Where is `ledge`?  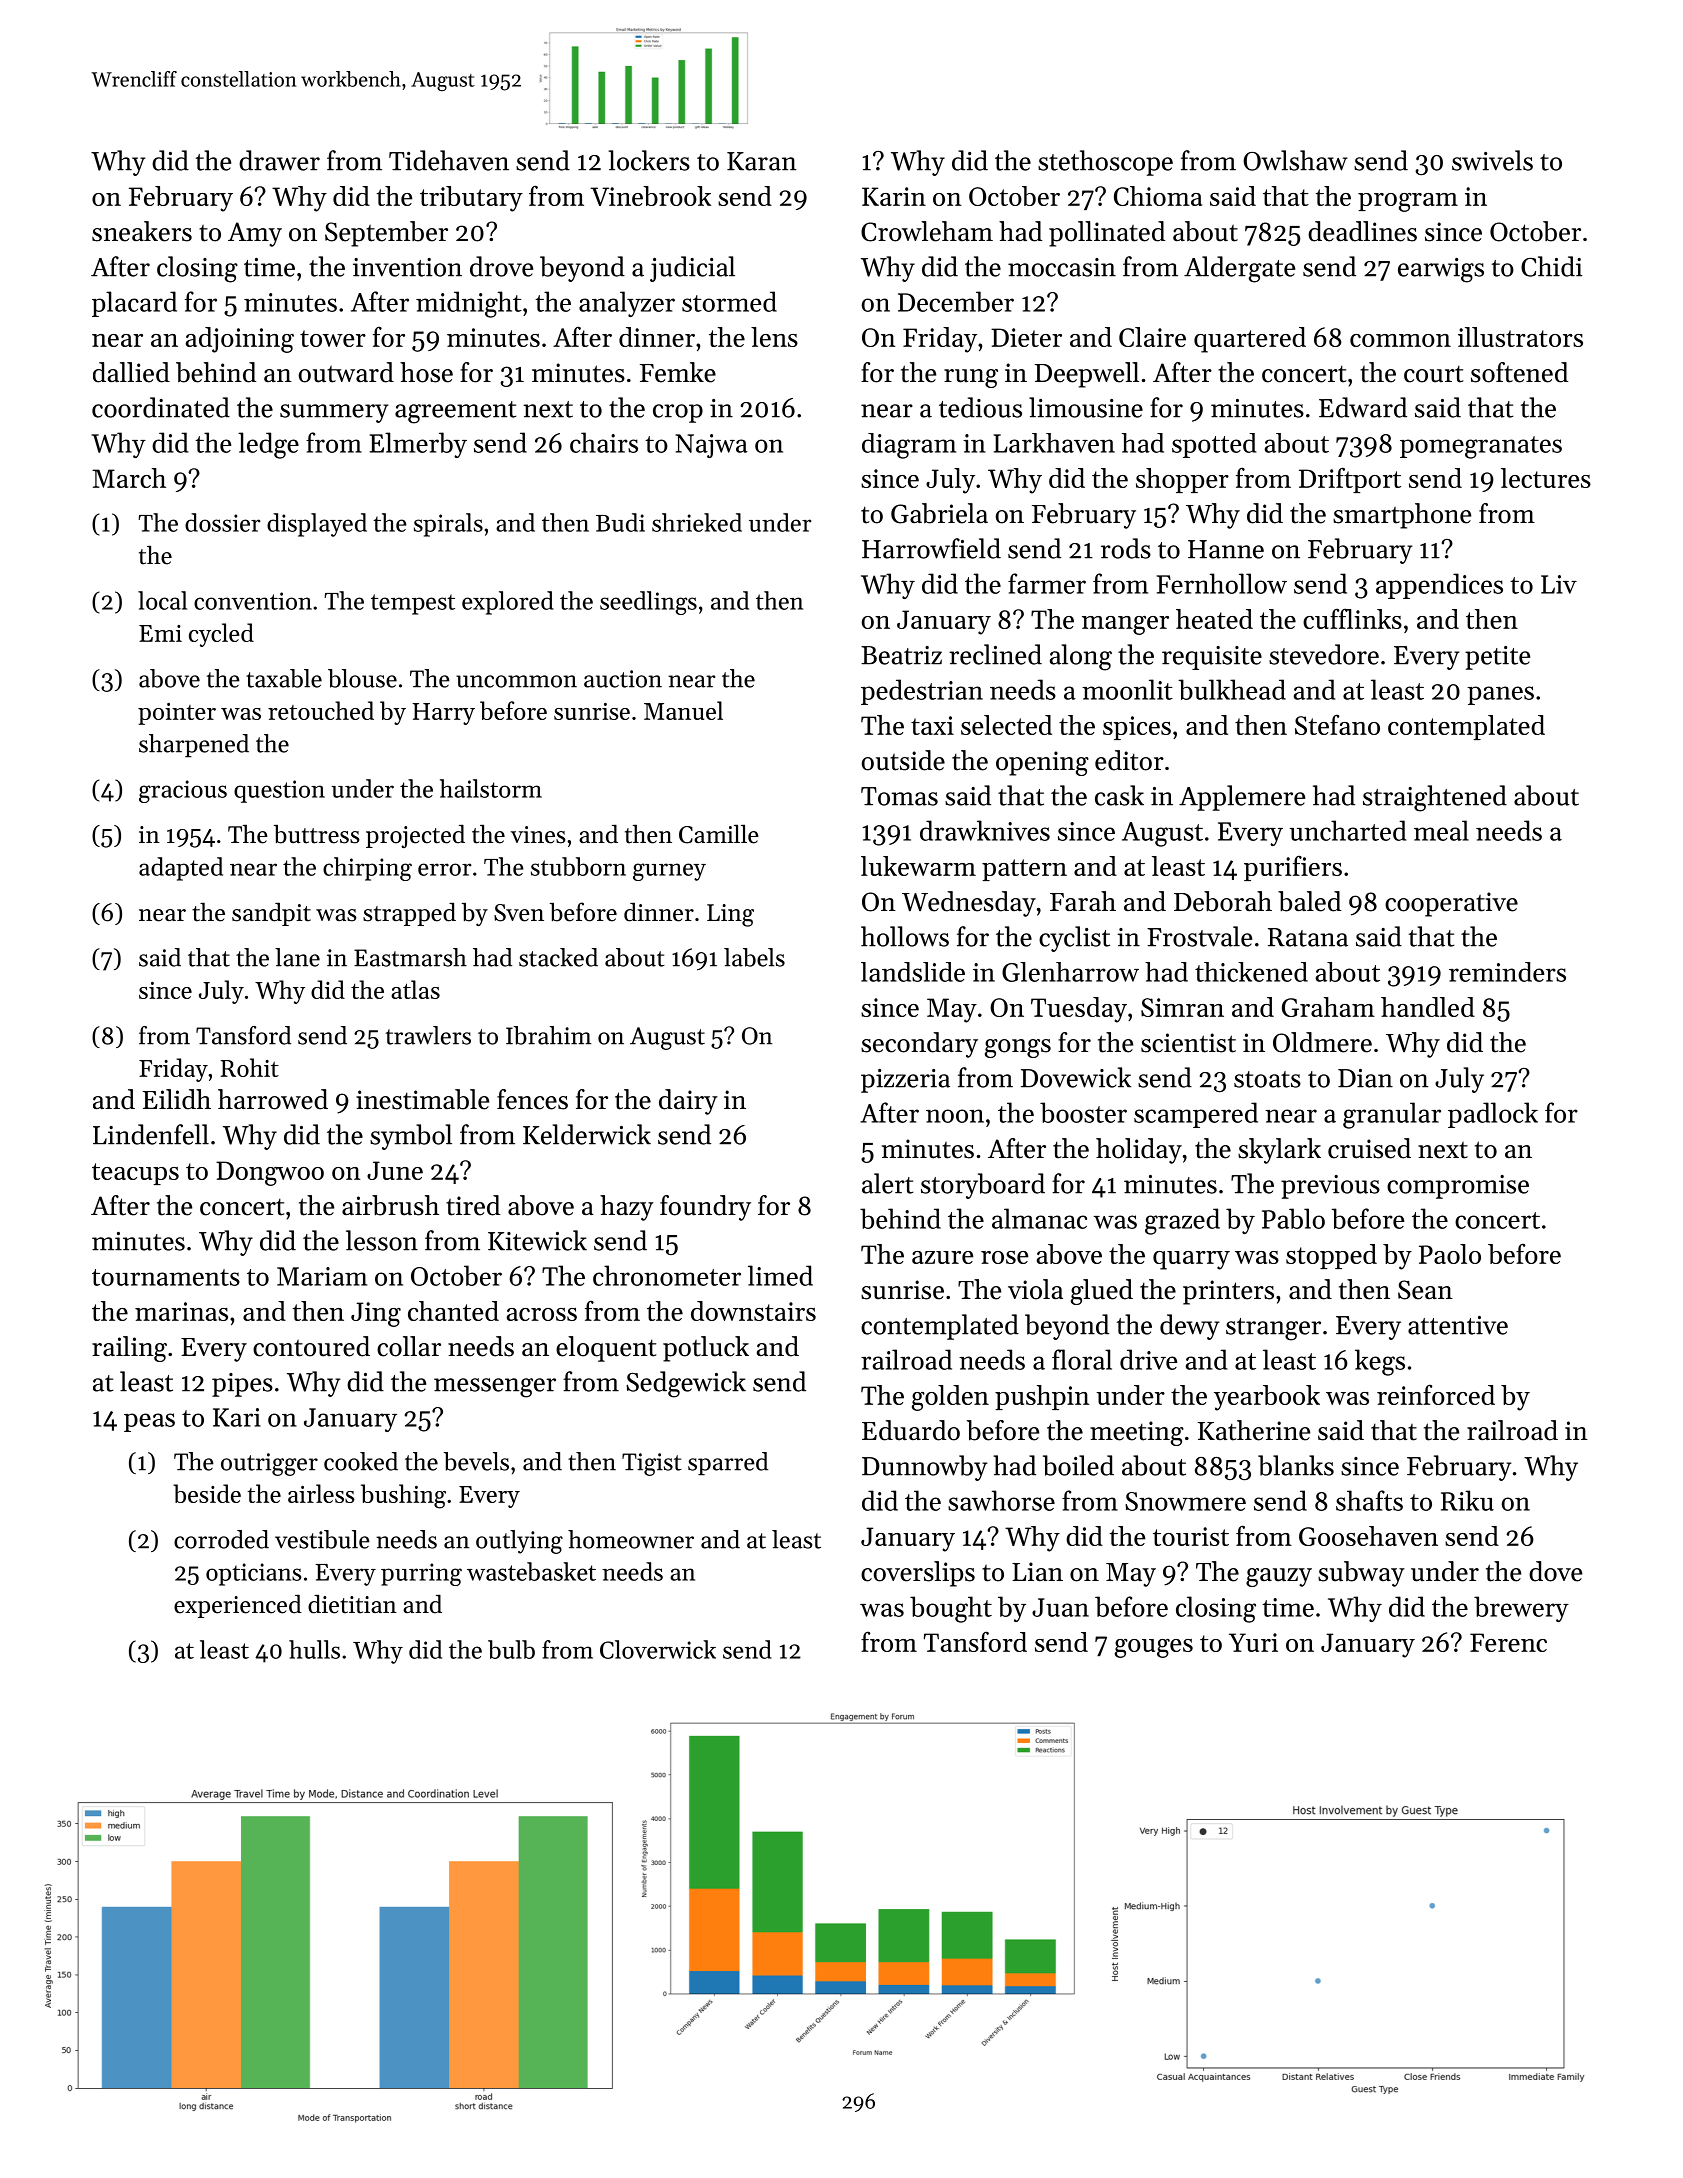 ledge is located at coordinates (268, 445).
